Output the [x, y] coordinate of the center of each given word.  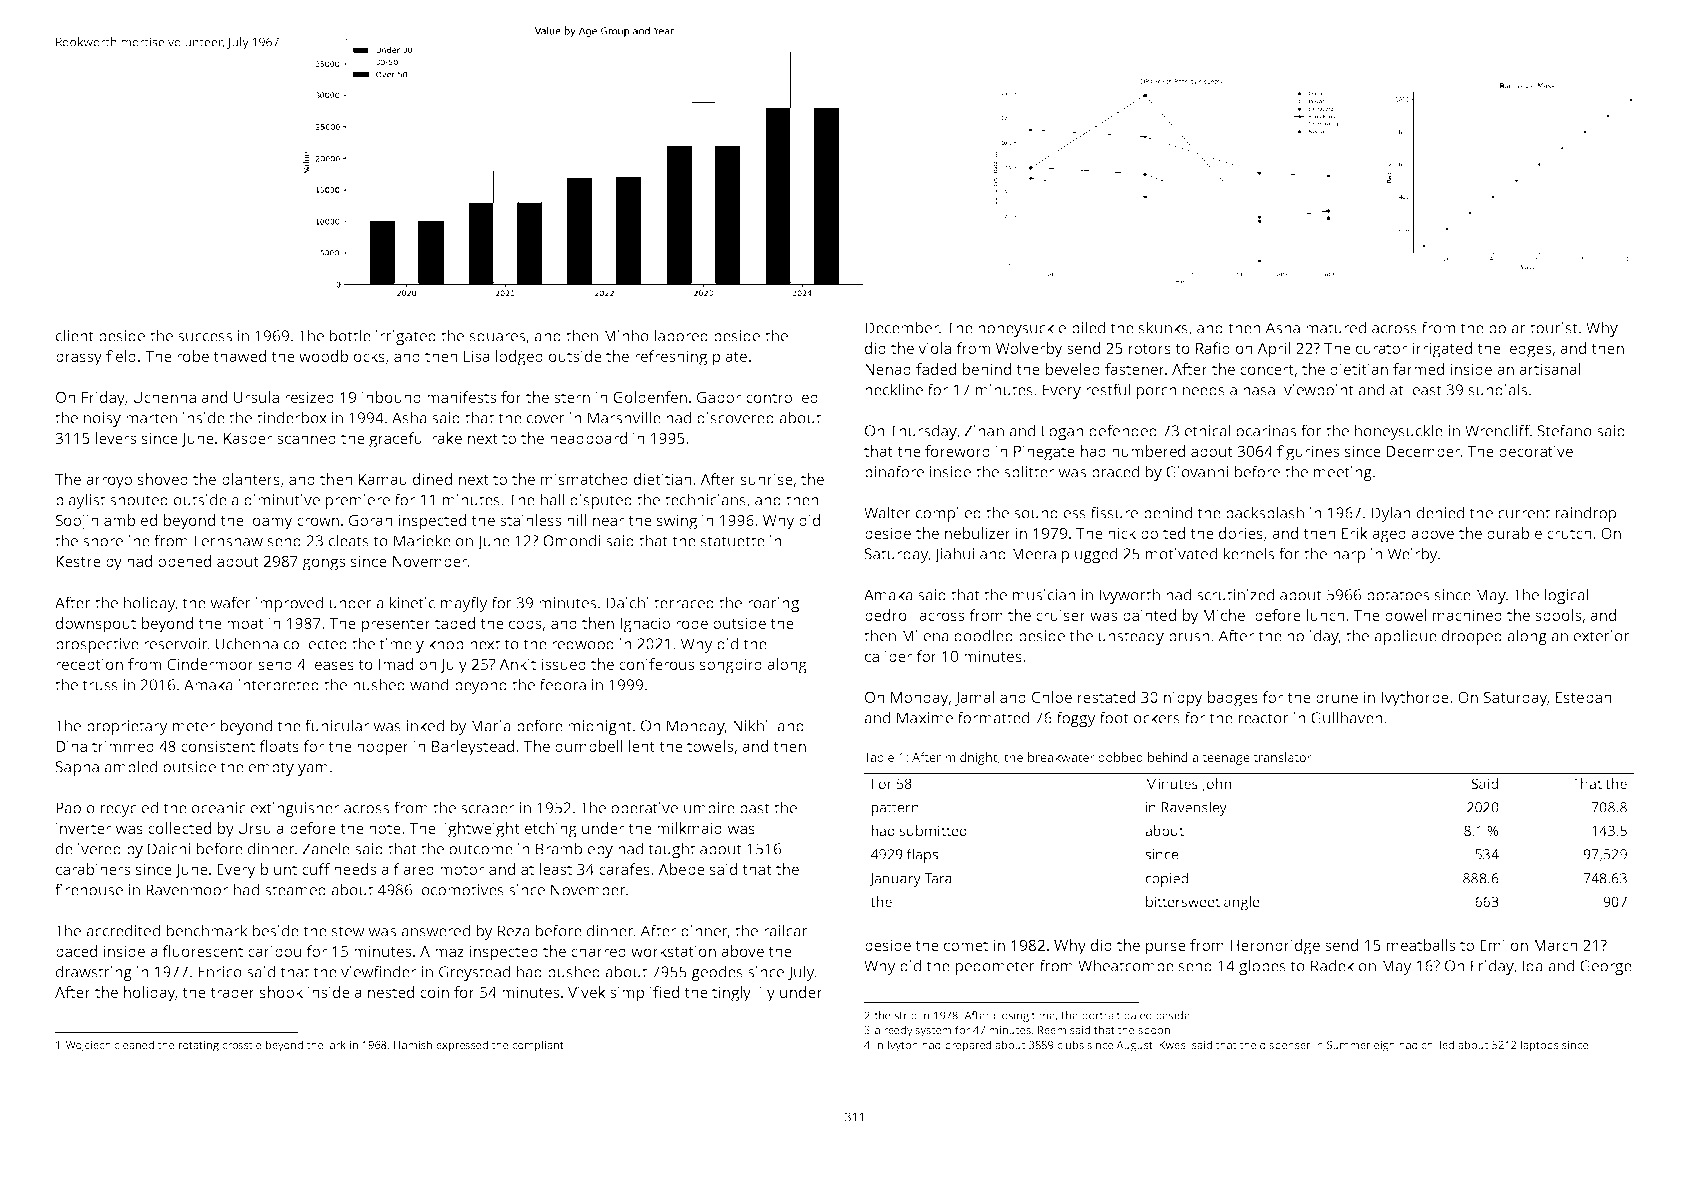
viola [934, 348]
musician [1044, 595]
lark [336, 1044]
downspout [96, 625]
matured [1336, 327]
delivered [88, 848]
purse [1166, 948]
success [205, 337]
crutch [1569, 533]
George [1606, 967]
